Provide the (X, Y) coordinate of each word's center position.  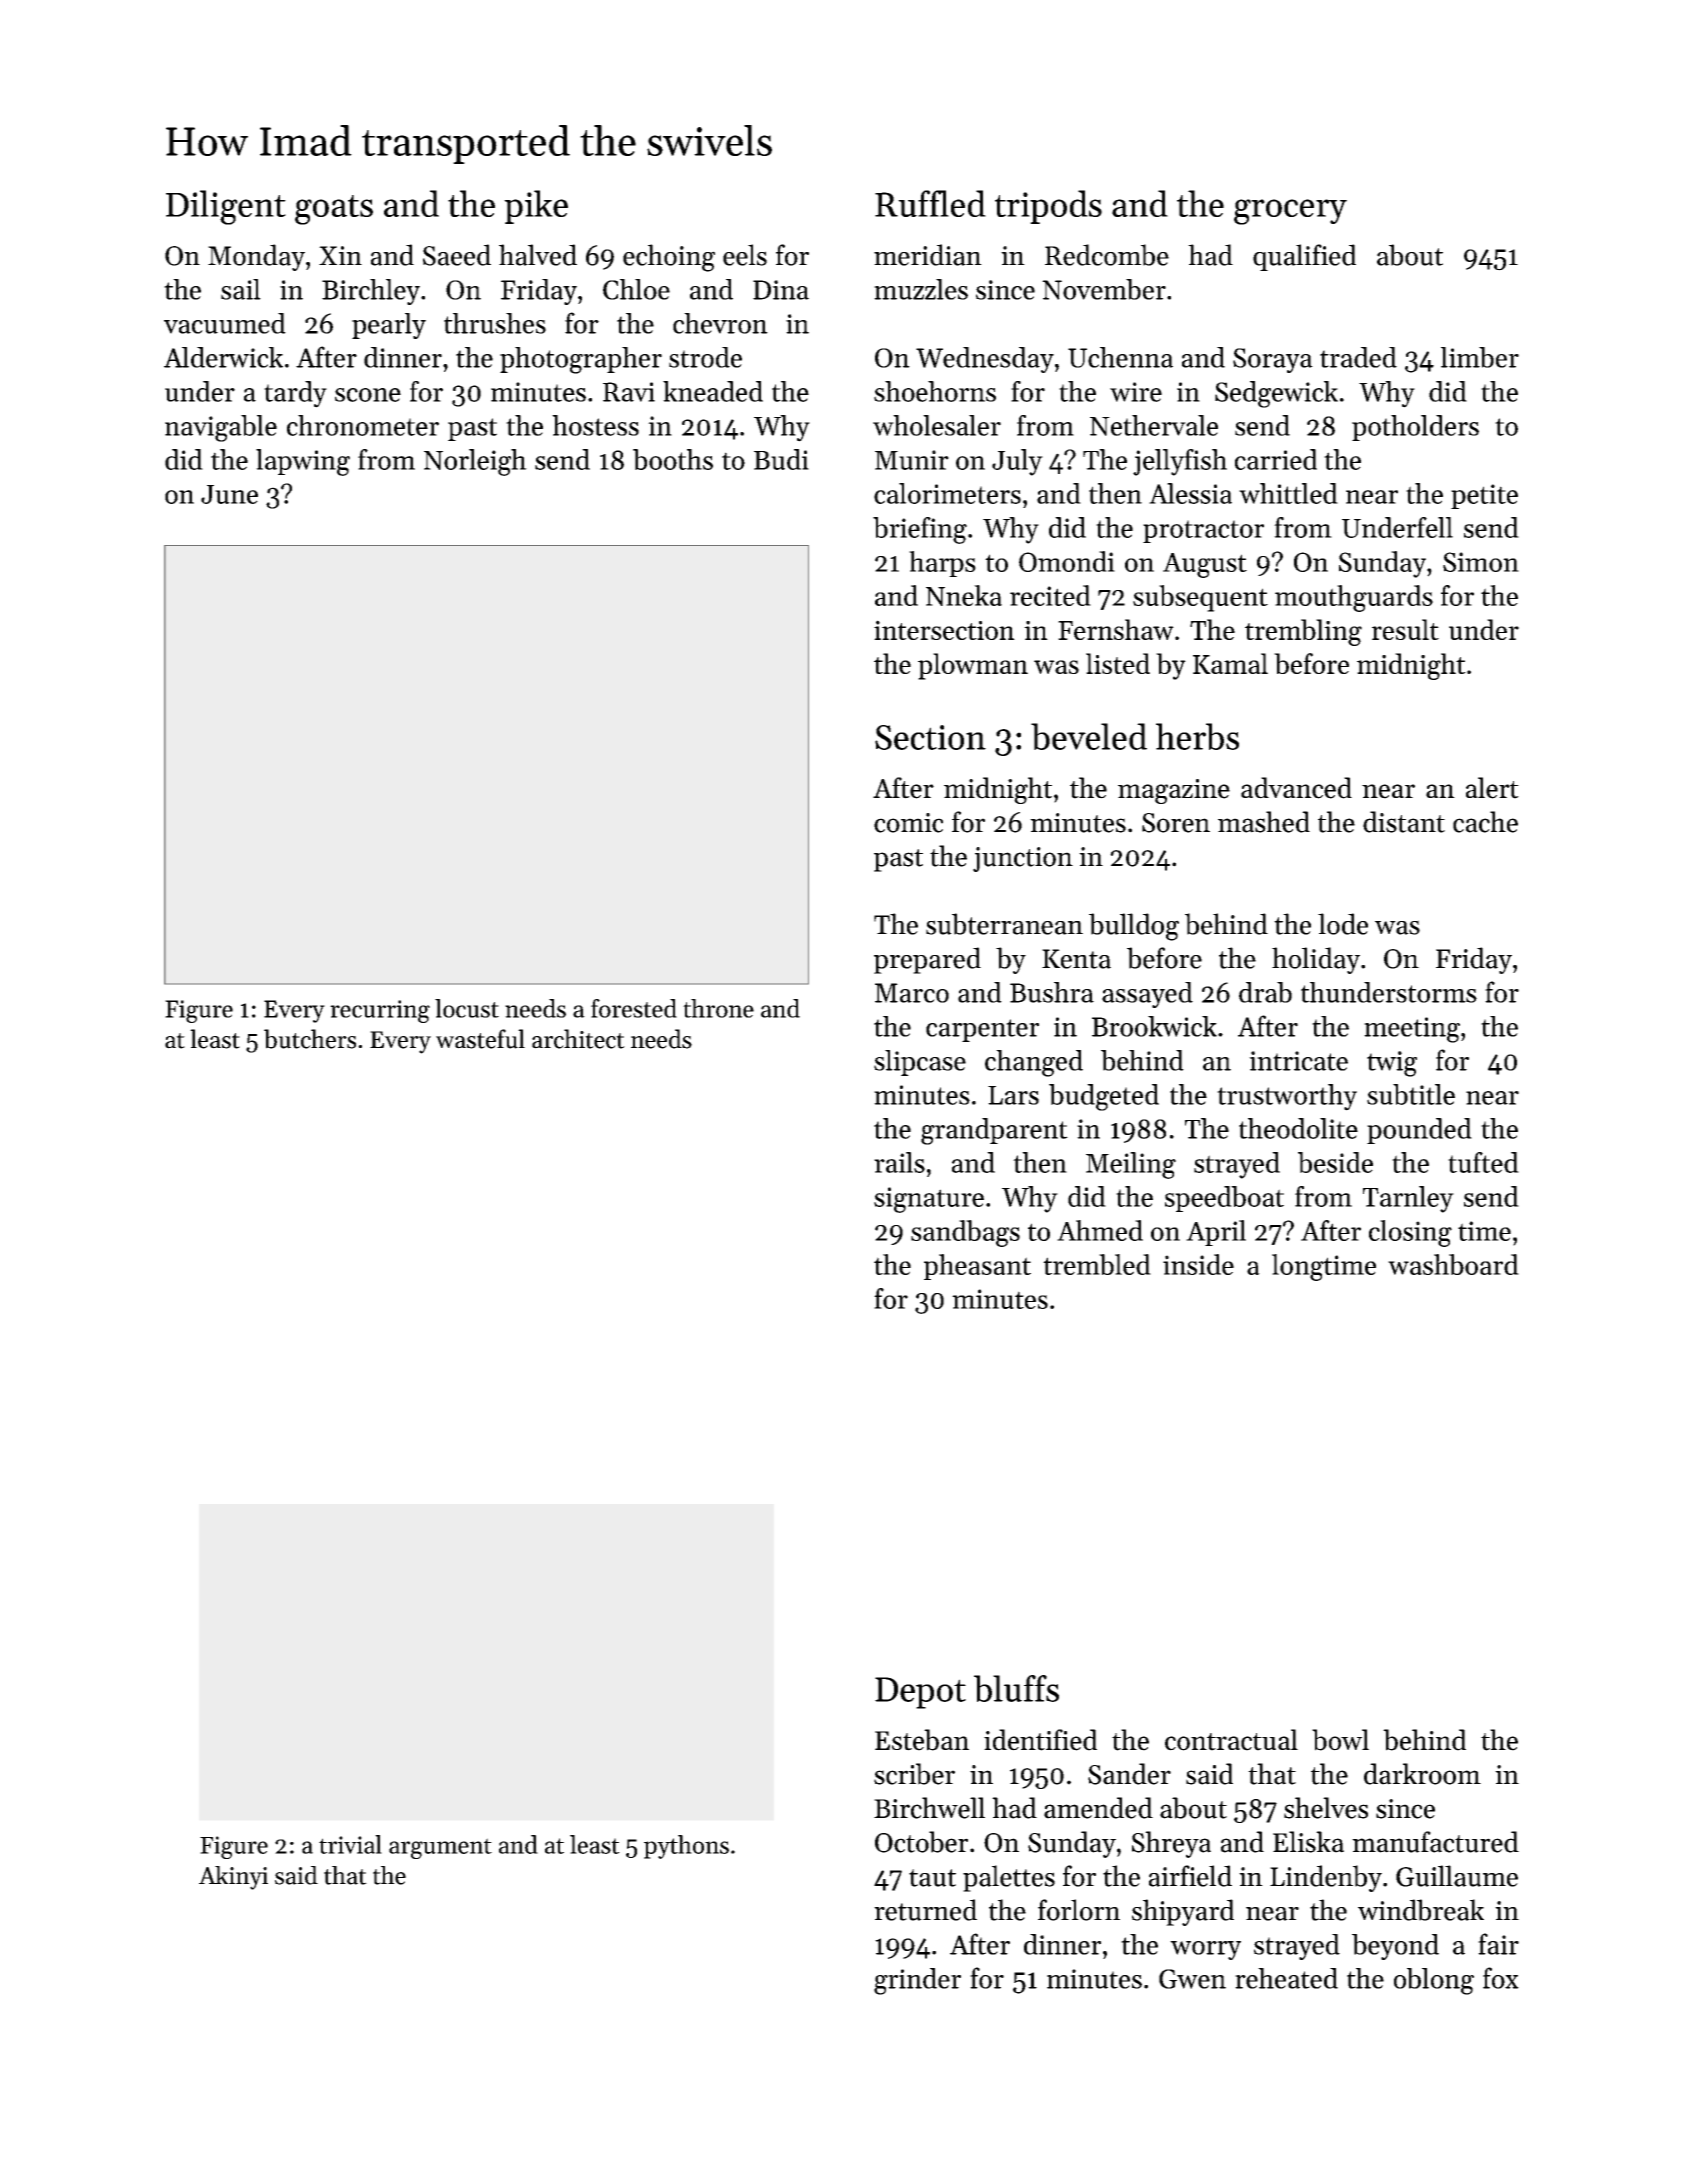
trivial (350, 1844)
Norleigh (475, 462)
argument (440, 1848)
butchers (310, 1039)
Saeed (457, 255)
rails (899, 1162)
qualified (1304, 257)
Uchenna (1120, 357)
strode (705, 357)
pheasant (977, 1267)
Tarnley (1408, 1199)
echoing (669, 258)
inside (1198, 1264)
